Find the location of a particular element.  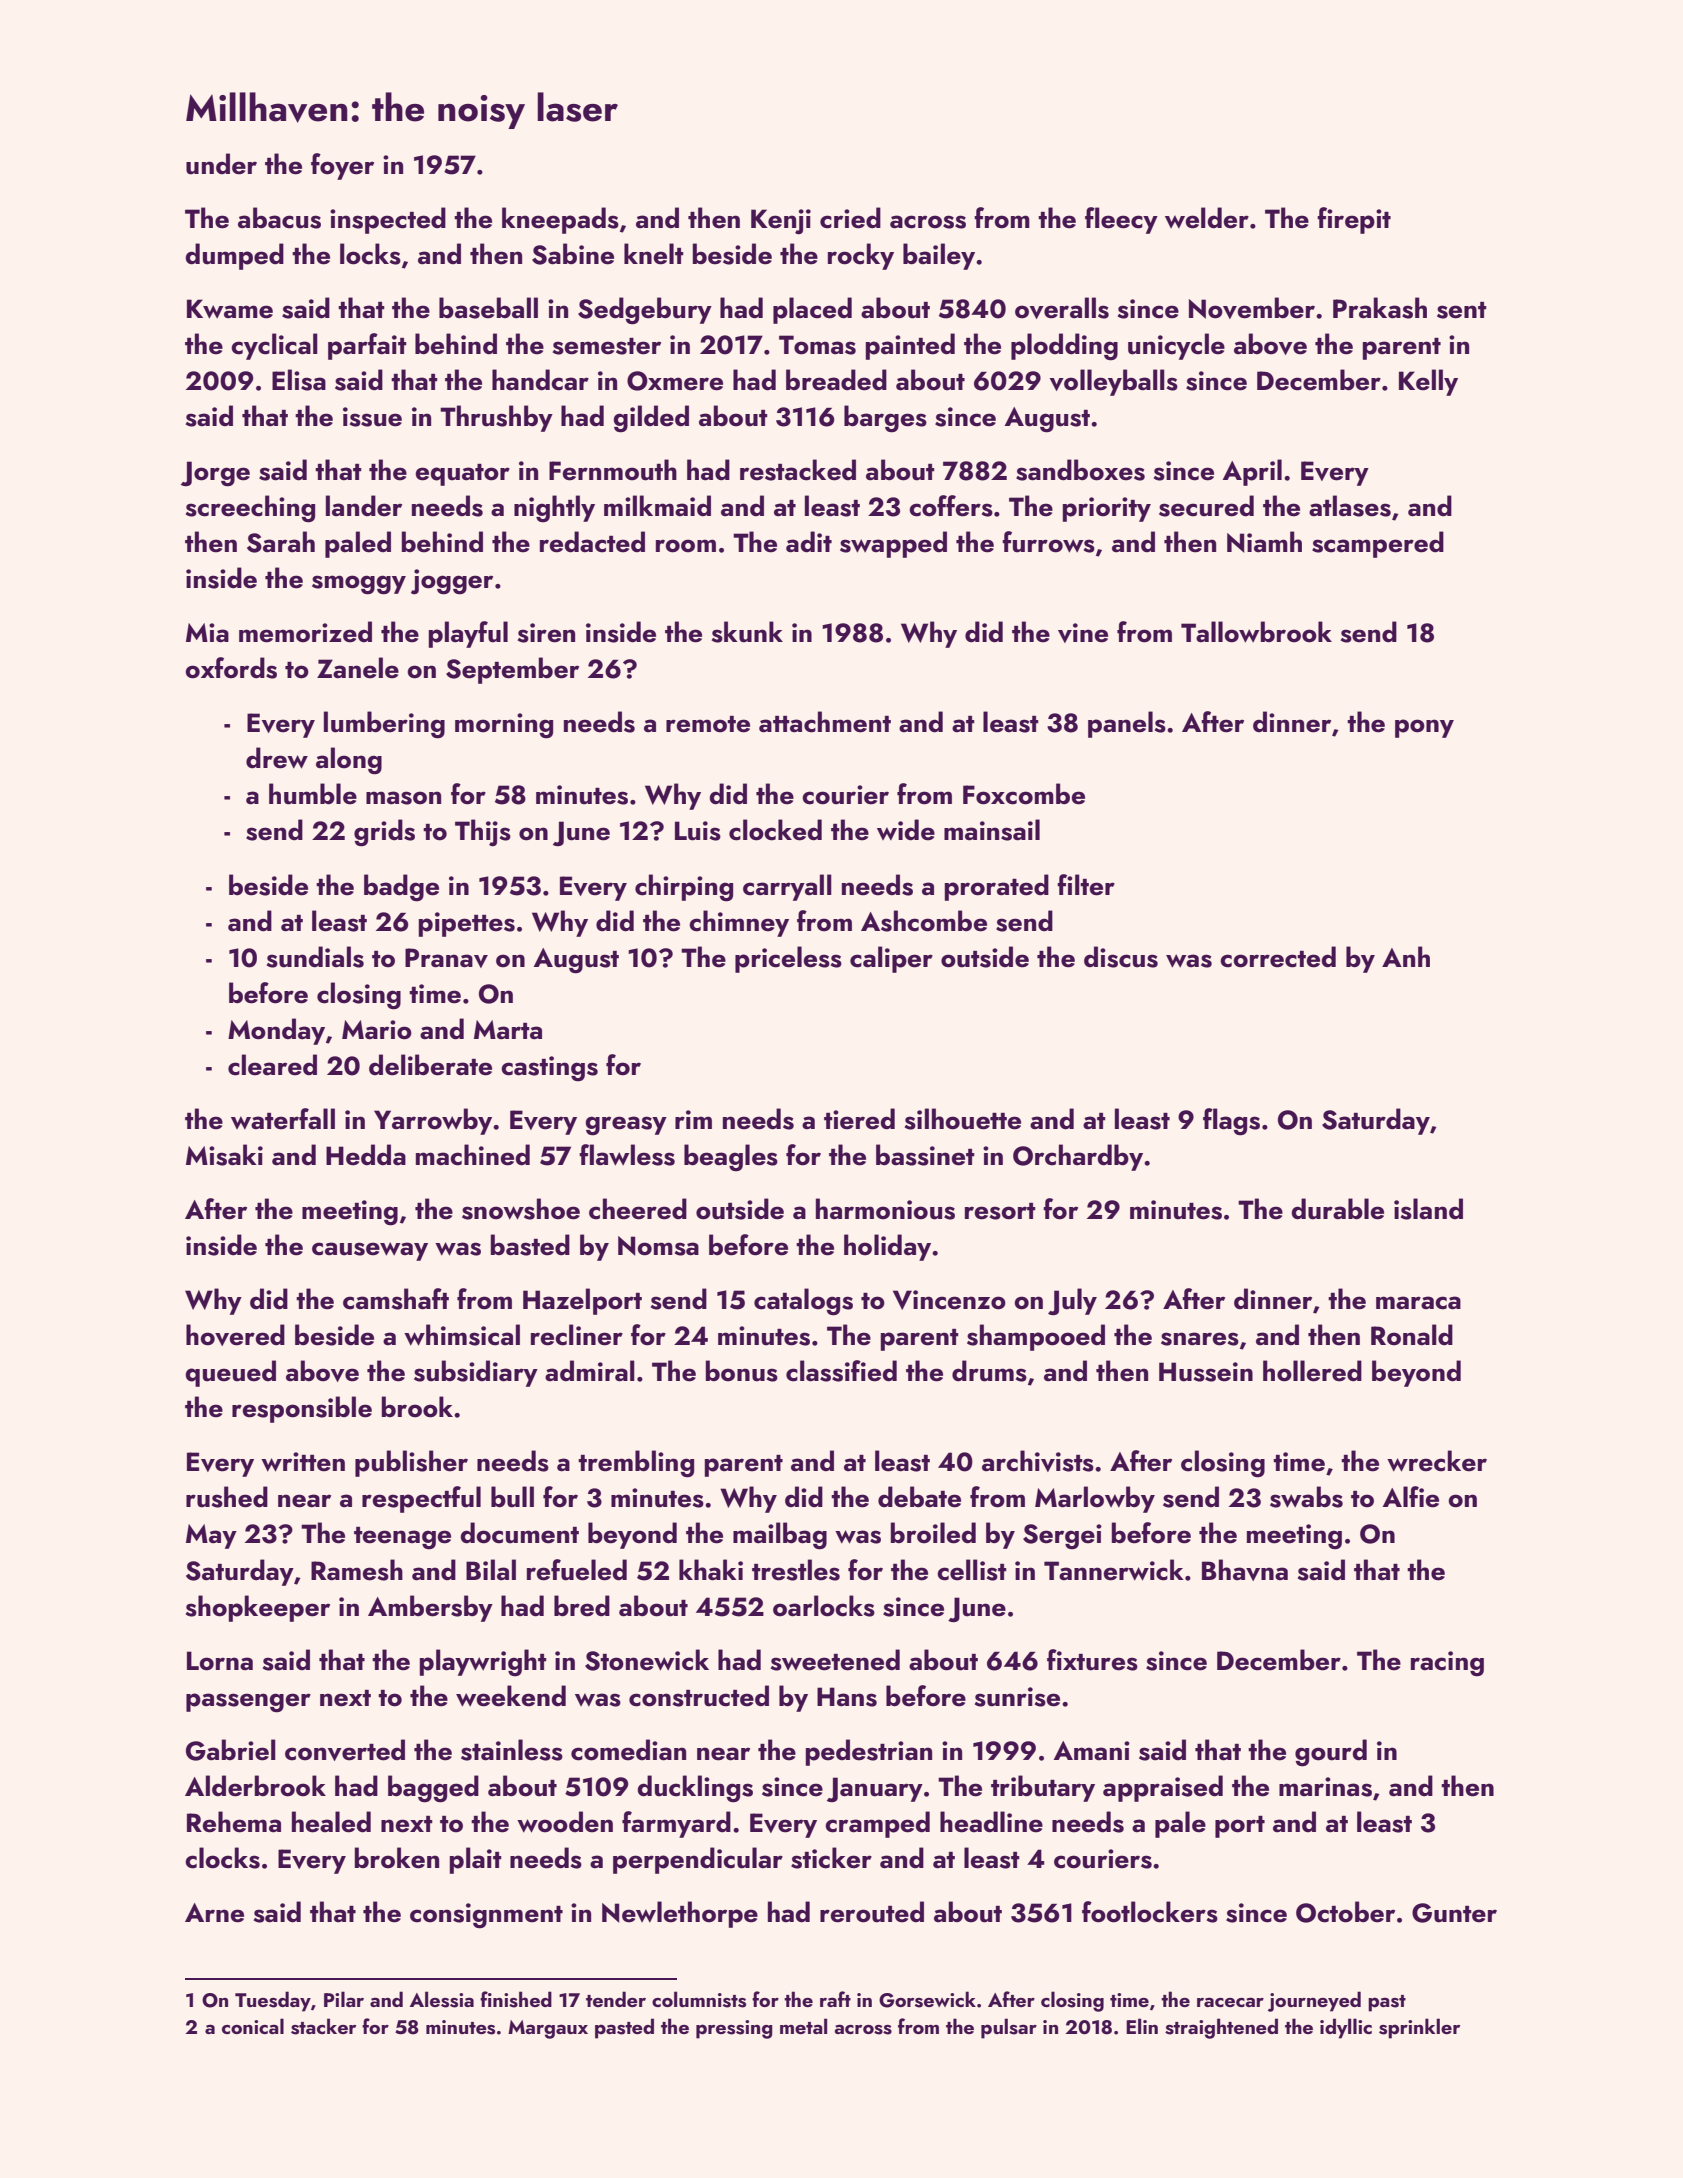

wide is located at coordinates (906, 830).
